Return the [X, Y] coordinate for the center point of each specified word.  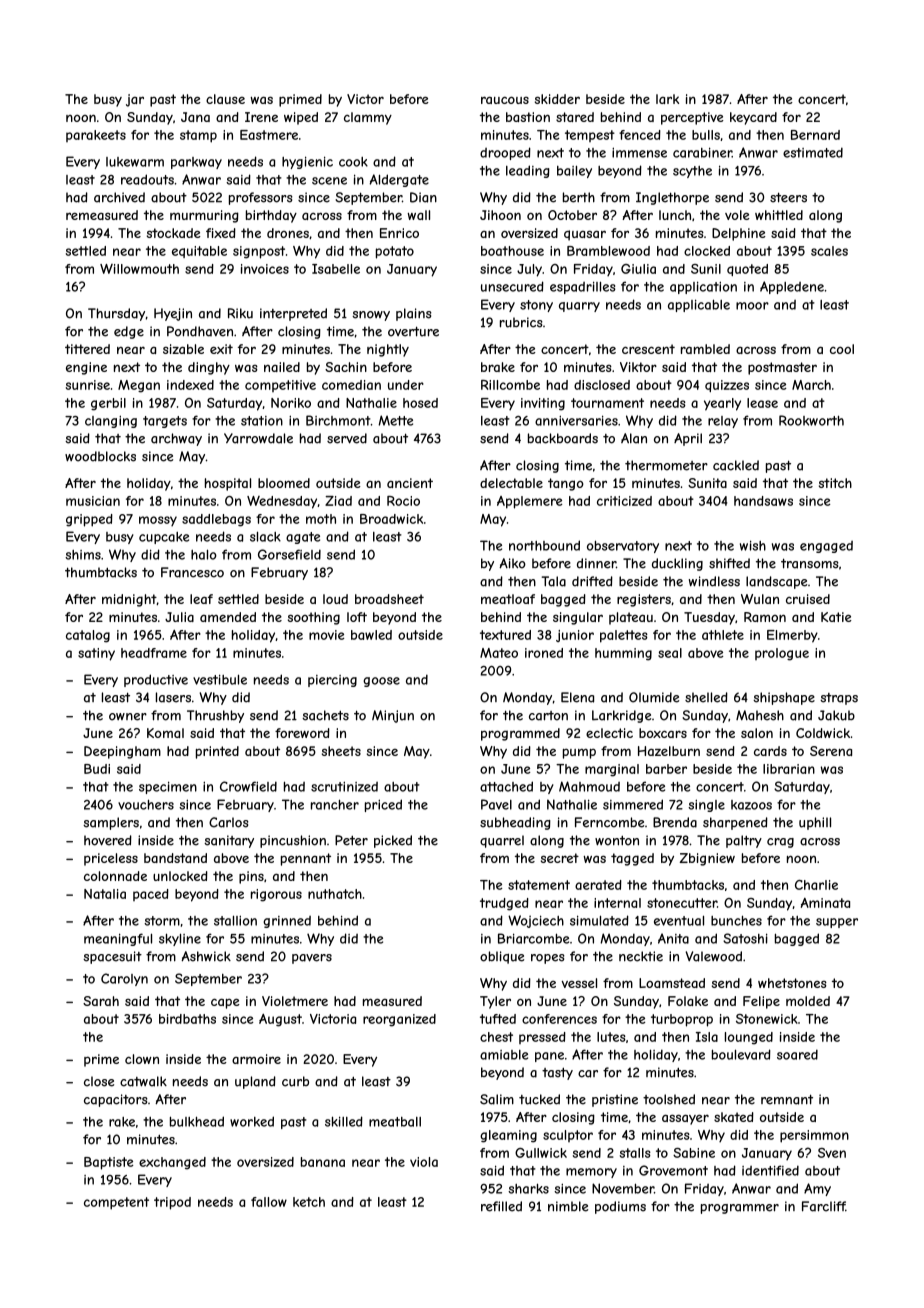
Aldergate [399, 180]
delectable [511, 483]
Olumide [654, 697]
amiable [504, 1055]
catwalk [143, 1081]
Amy [817, 1189]
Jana [195, 117]
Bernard [815, 135]
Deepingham [122, 752]
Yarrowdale [258, 438]
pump [579, 753]
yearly [722, 404]
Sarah [101, 1001]
